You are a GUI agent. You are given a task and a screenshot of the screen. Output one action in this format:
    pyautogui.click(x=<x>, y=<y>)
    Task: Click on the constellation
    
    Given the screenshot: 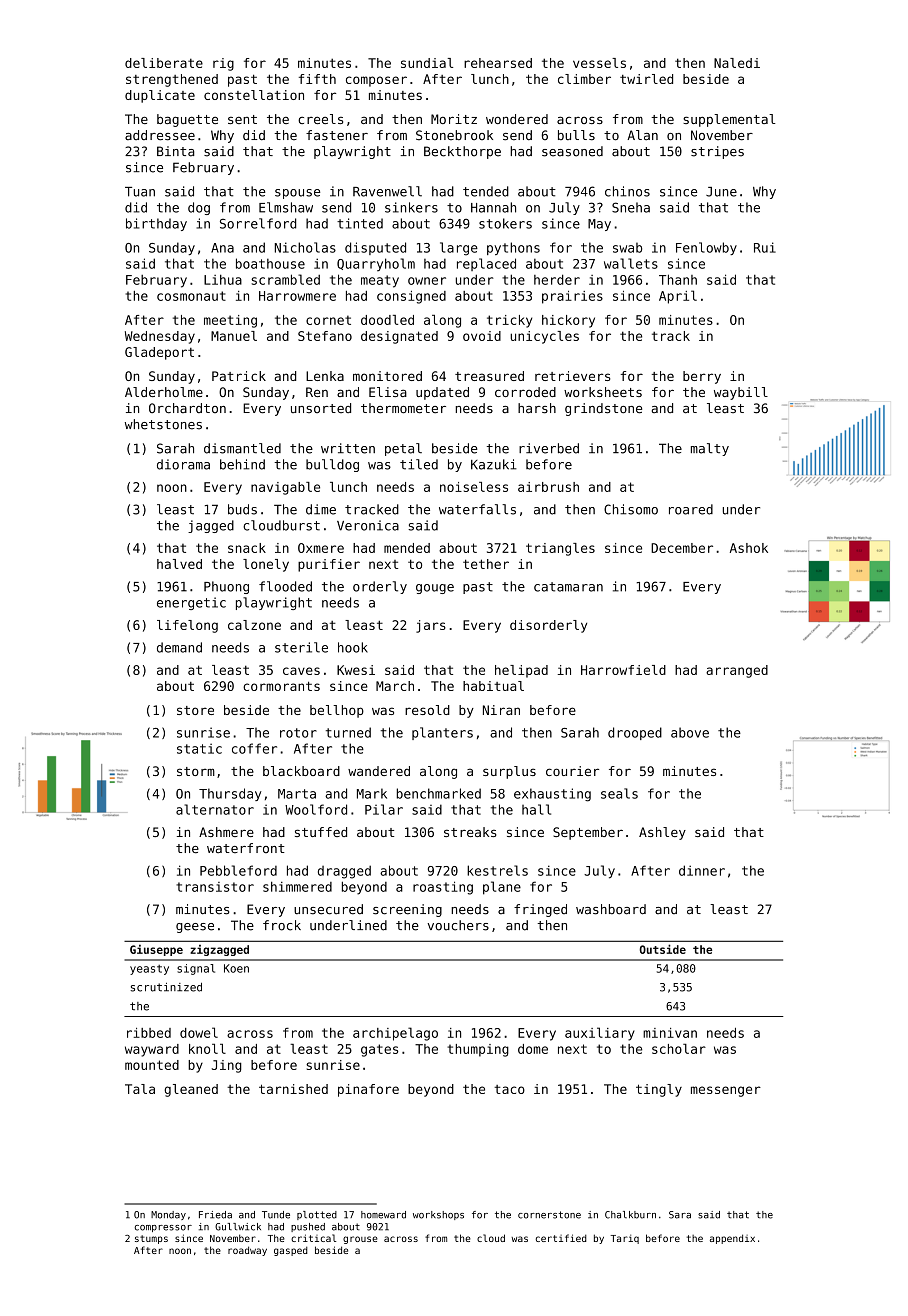 What is the action you would take?
    pyautogui.click(x=254, y=95)
